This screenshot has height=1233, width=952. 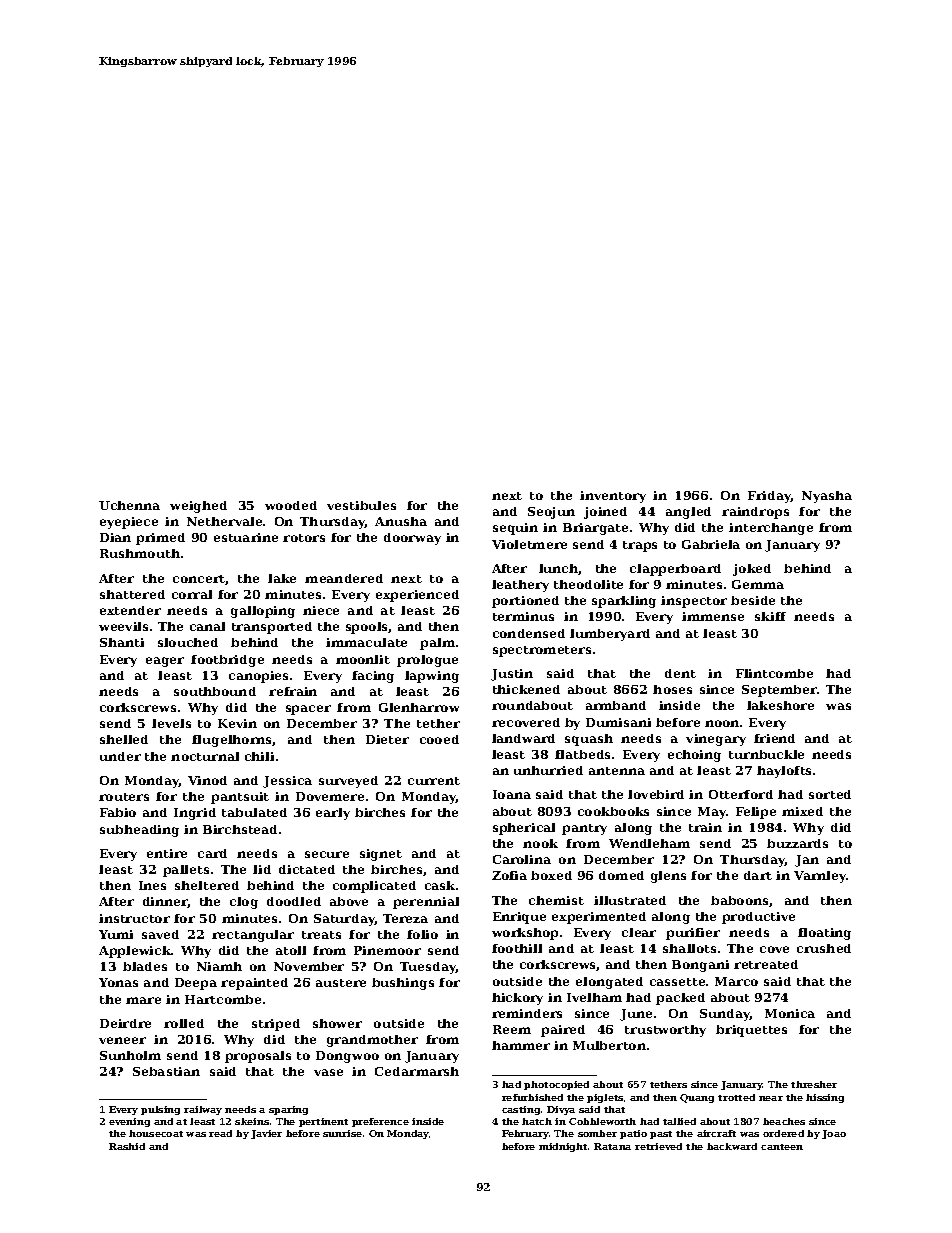 What do you see at coordinates (827, 497) in the screenshot?
I see `Nyasha` at bounding box center [827, 497].
